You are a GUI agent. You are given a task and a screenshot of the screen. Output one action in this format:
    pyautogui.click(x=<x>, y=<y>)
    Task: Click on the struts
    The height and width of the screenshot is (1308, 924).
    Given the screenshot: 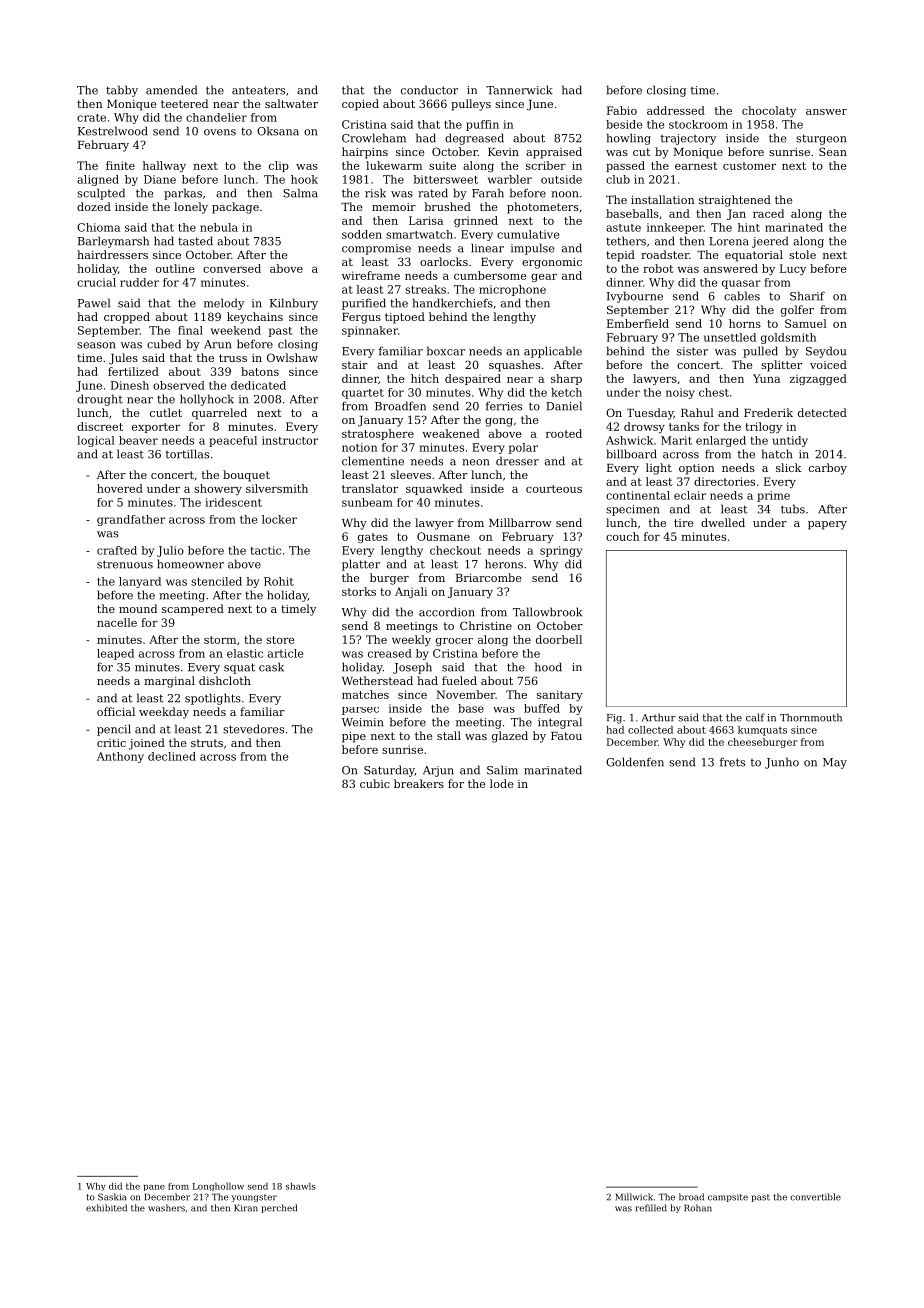 What is the action you would take?
    pyautogui.click(x=207, y=743)
